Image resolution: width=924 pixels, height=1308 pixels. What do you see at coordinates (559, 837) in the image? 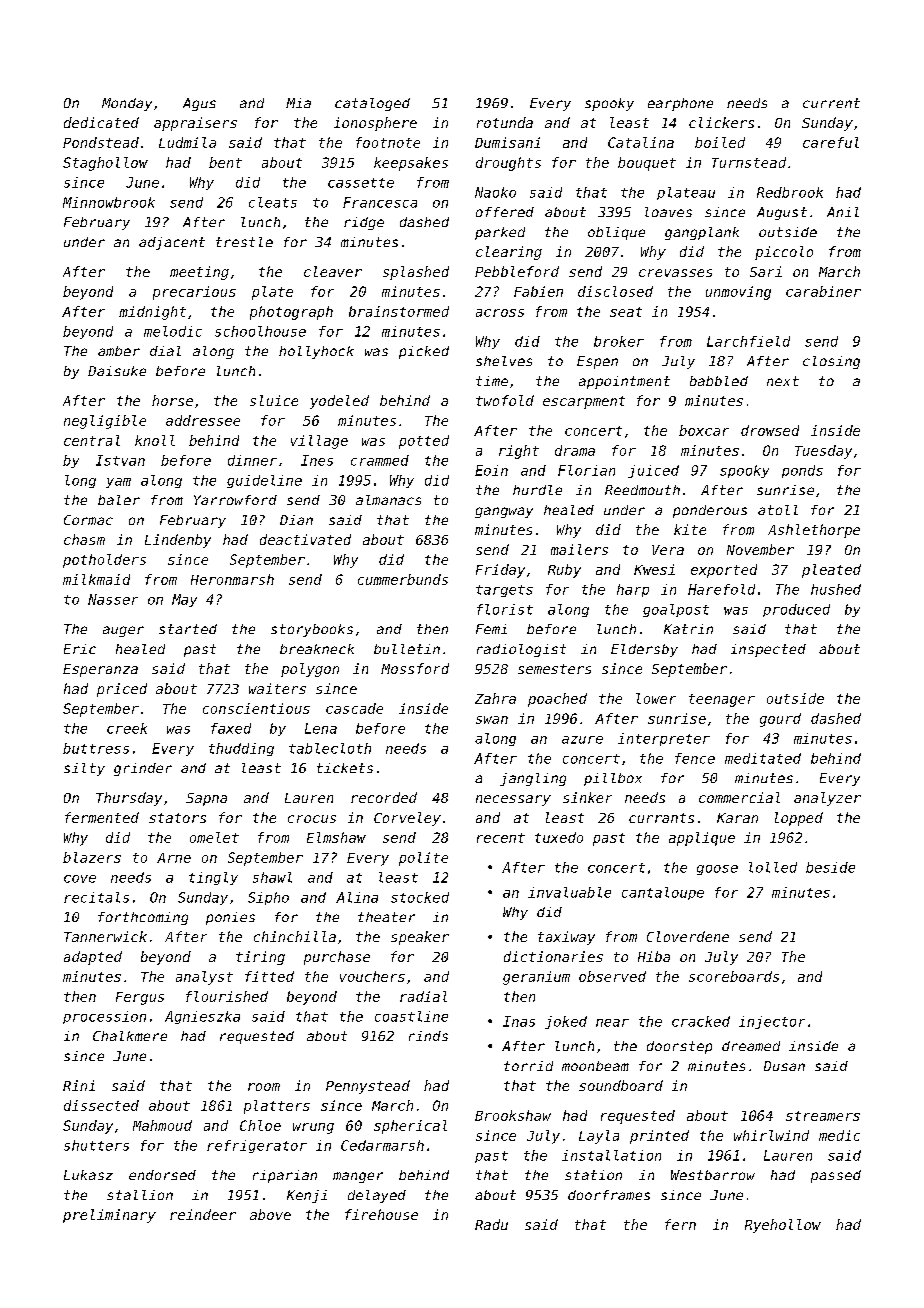
I see `tuxedo` at bounding box center [559, 837].
